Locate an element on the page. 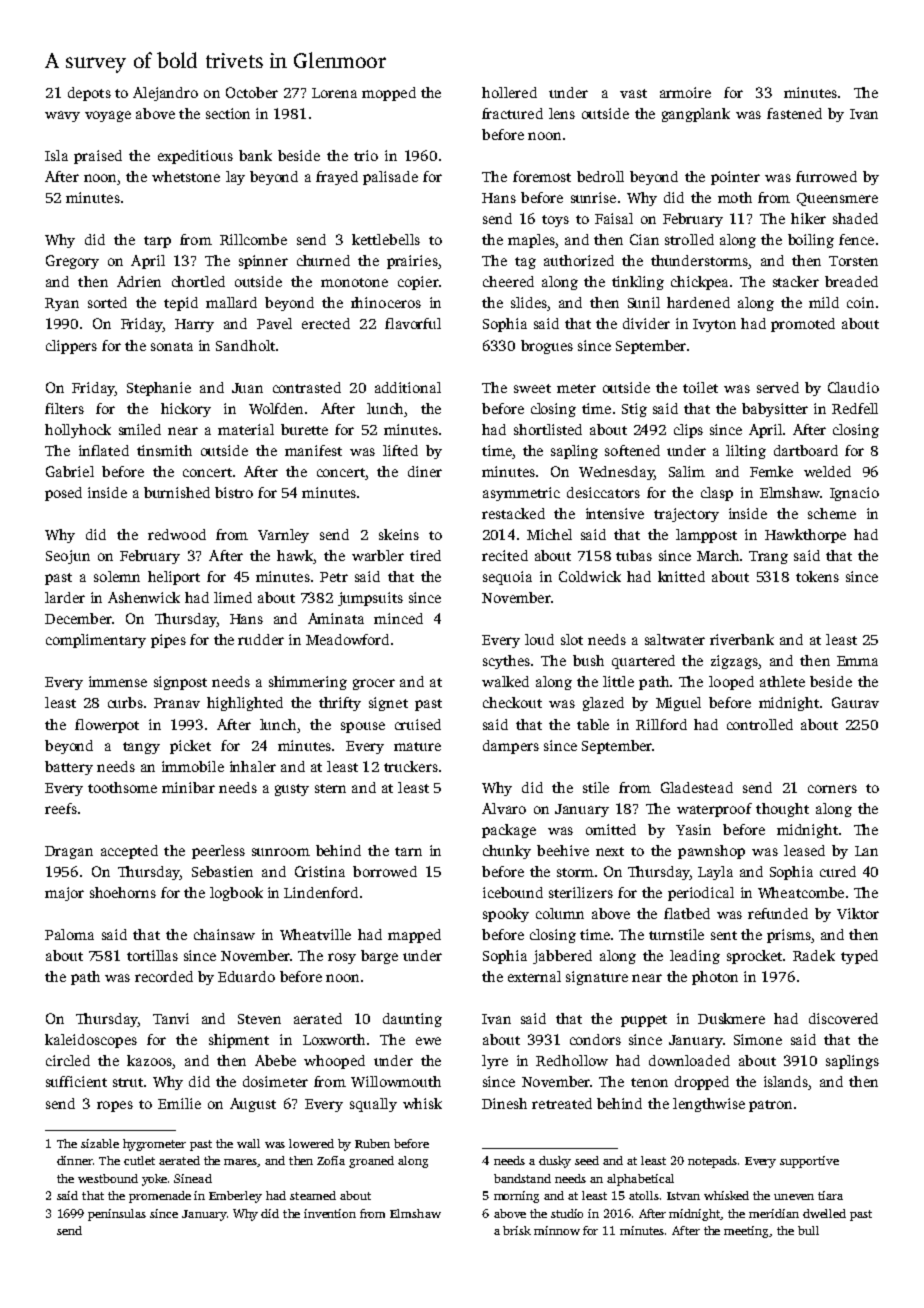  kazoos is located at coordinates (149, 1060).
